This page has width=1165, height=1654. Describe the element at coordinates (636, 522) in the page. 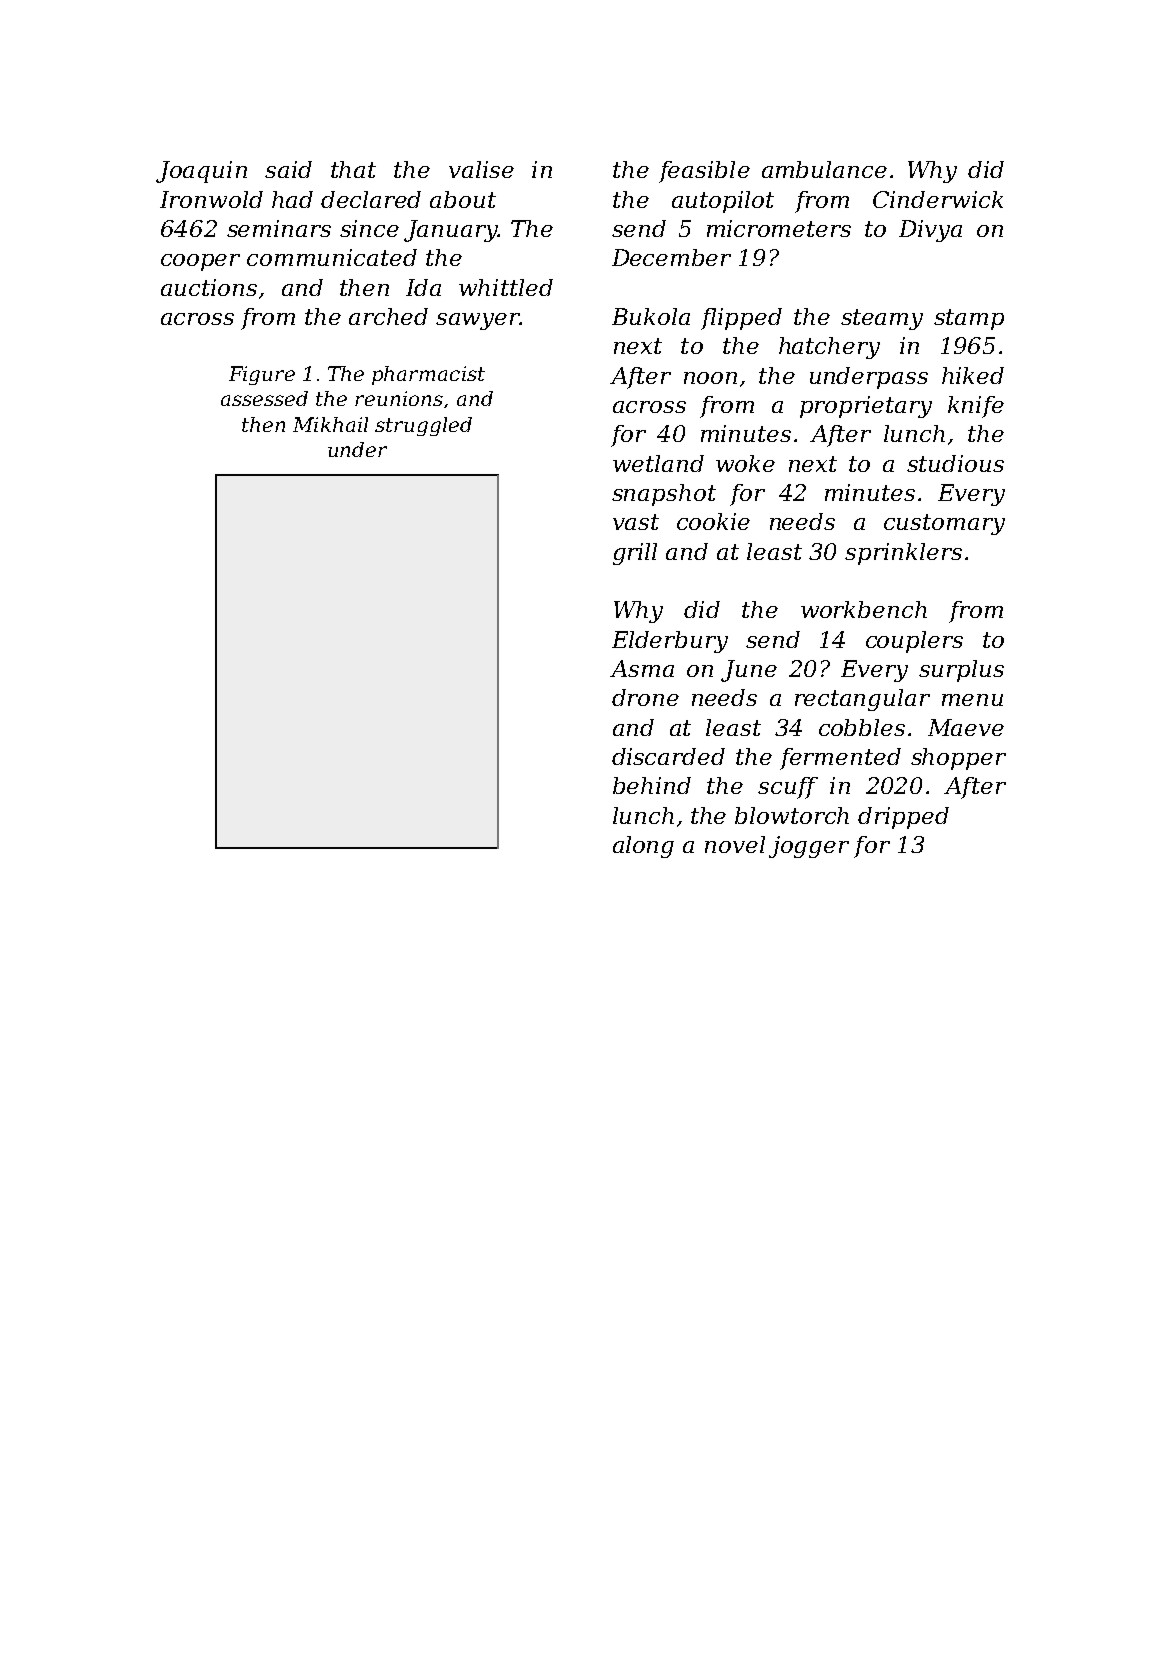

I see `vast` at that location.
